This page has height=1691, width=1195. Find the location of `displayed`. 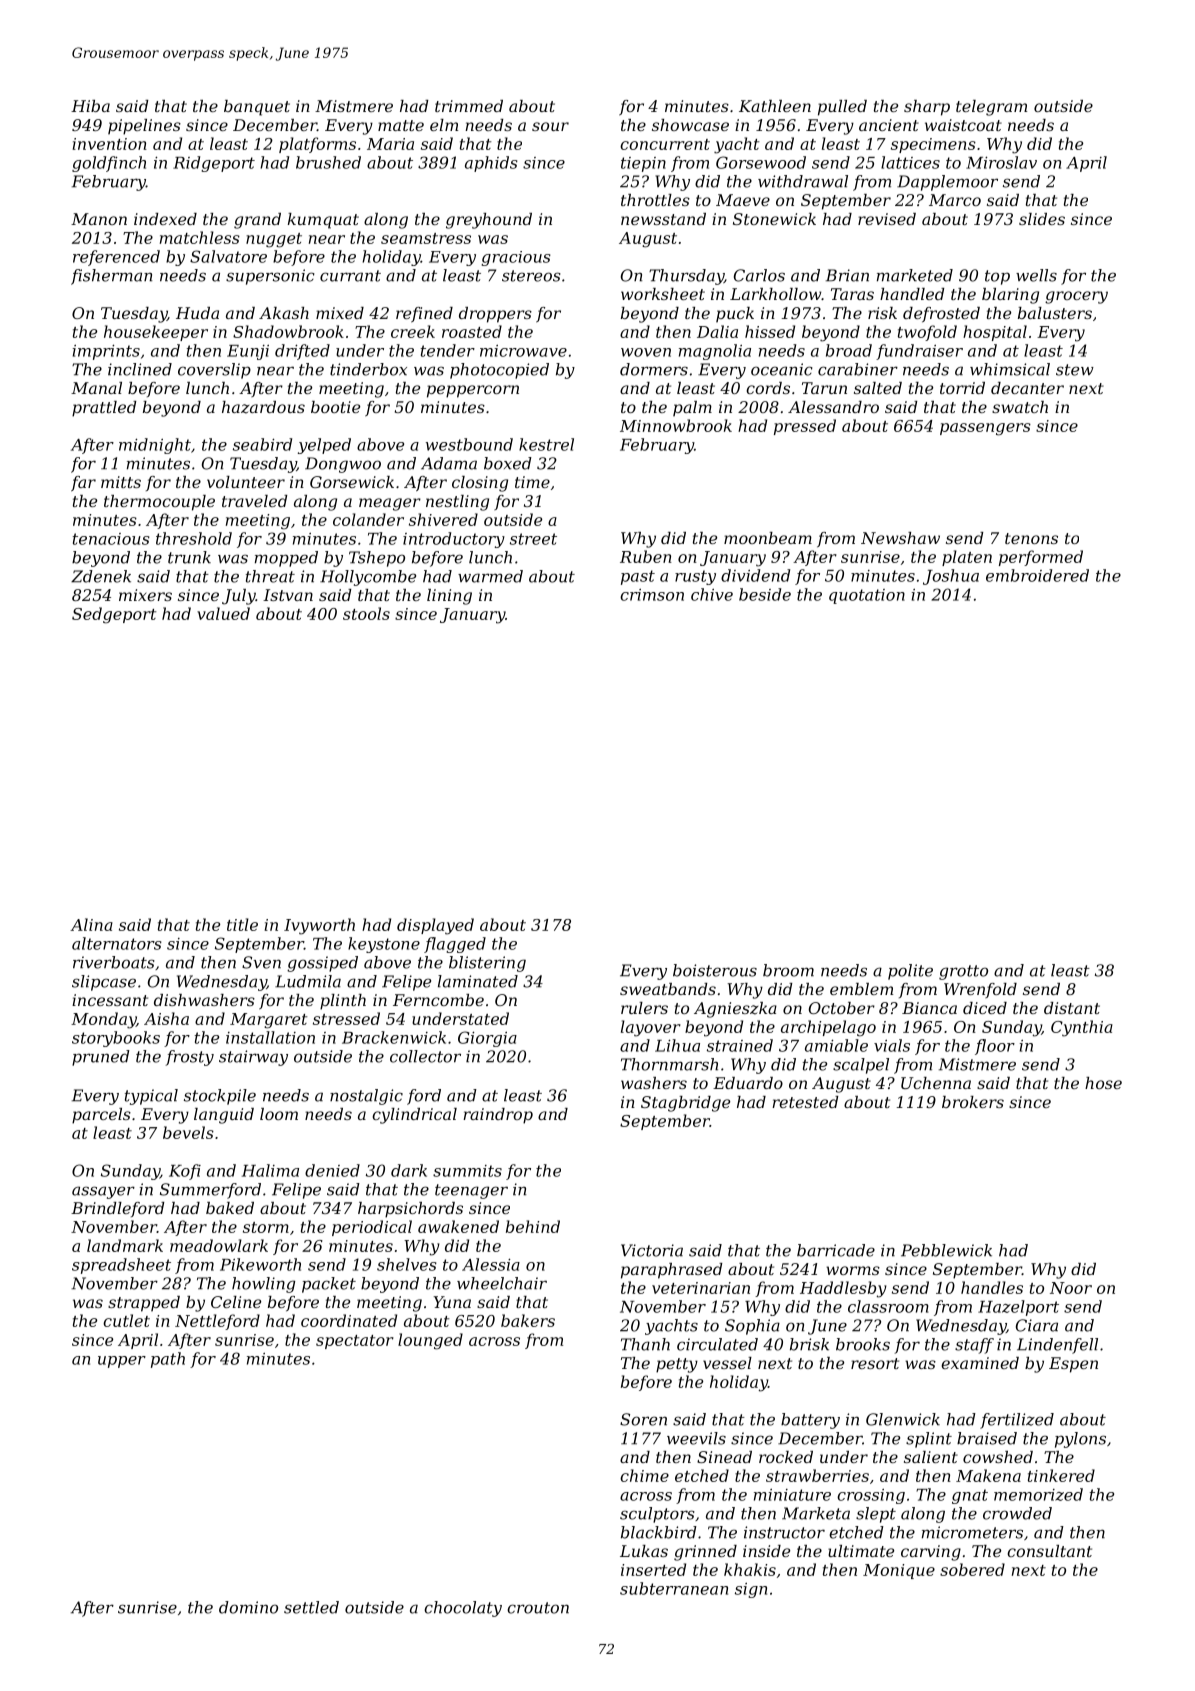

displayed is located at coordinates (435, 926).
